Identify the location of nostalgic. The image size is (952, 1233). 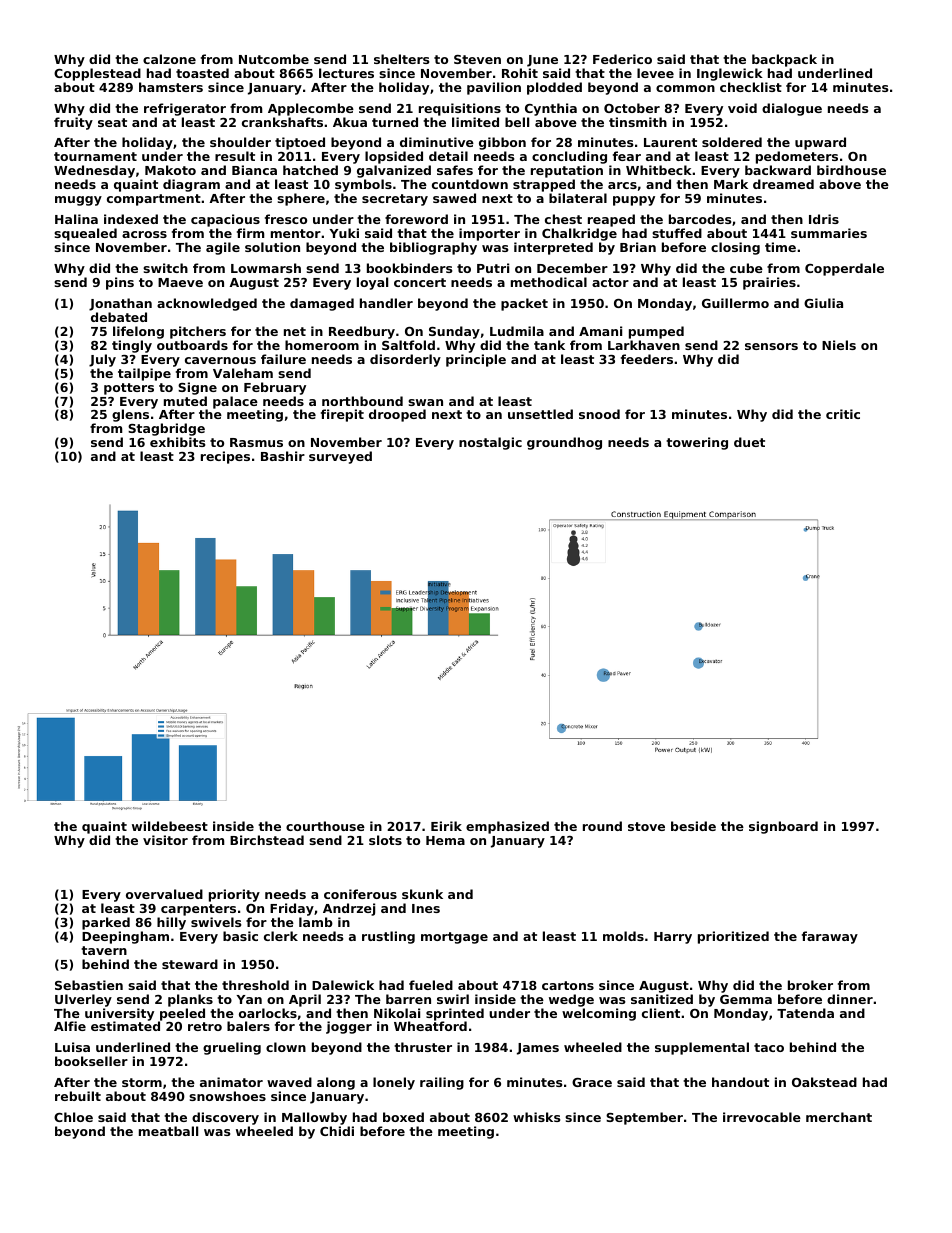
(490, 443).
